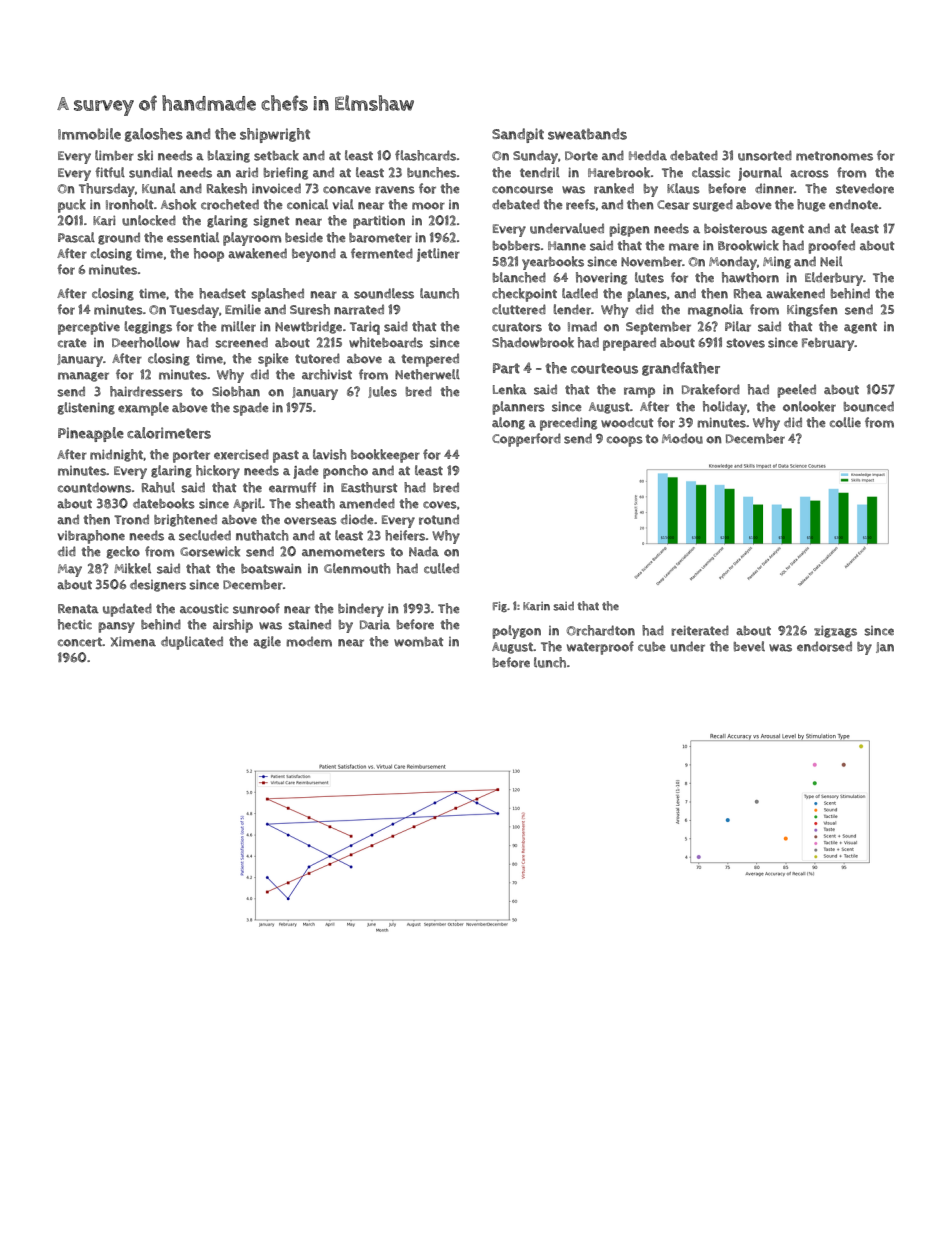  Describe the element at coordinates (178, 204) in the screenshot. I see `Ashok` at that location.
